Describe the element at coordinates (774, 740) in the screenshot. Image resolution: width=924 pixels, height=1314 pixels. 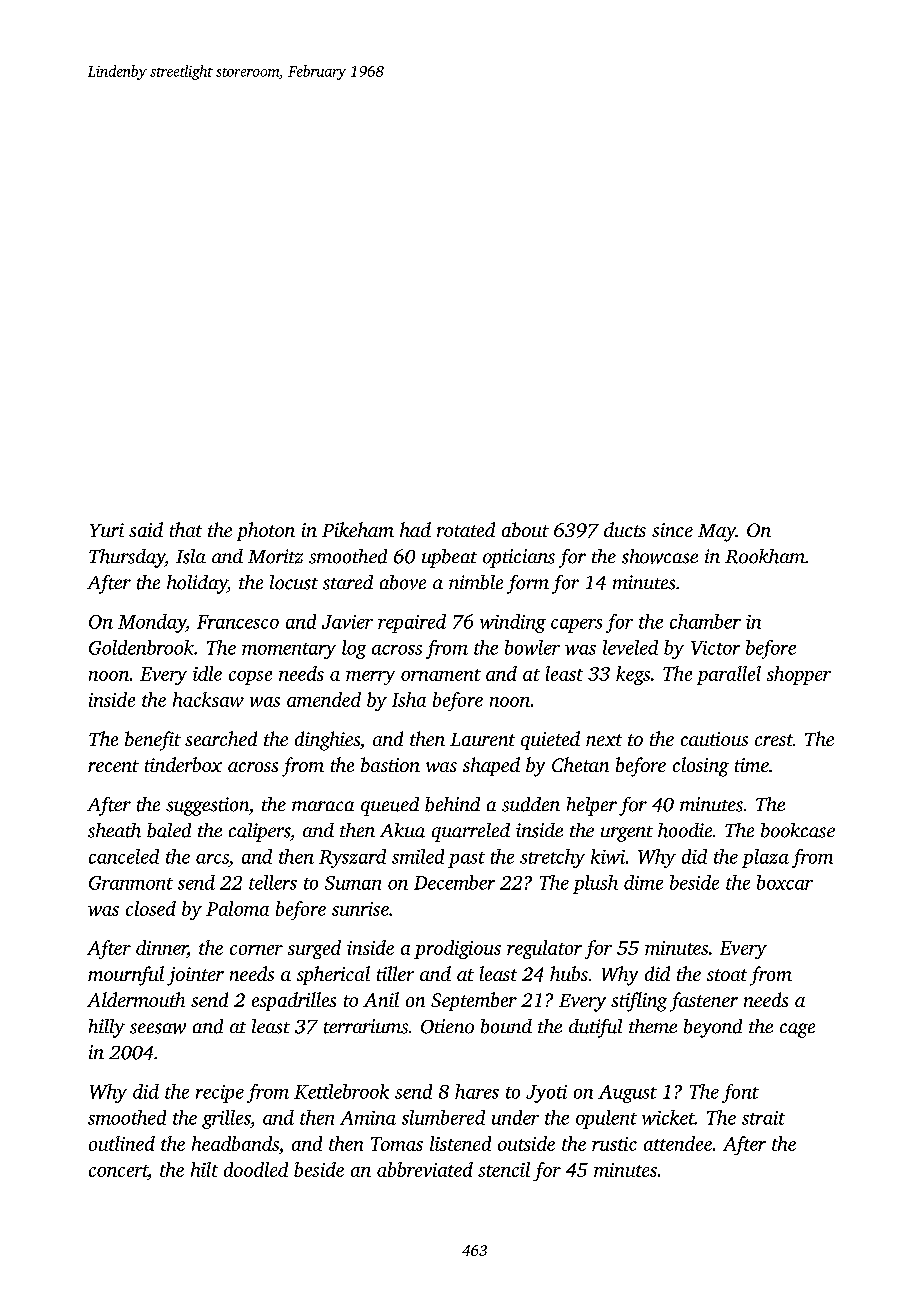
I see `crest` at that location.
